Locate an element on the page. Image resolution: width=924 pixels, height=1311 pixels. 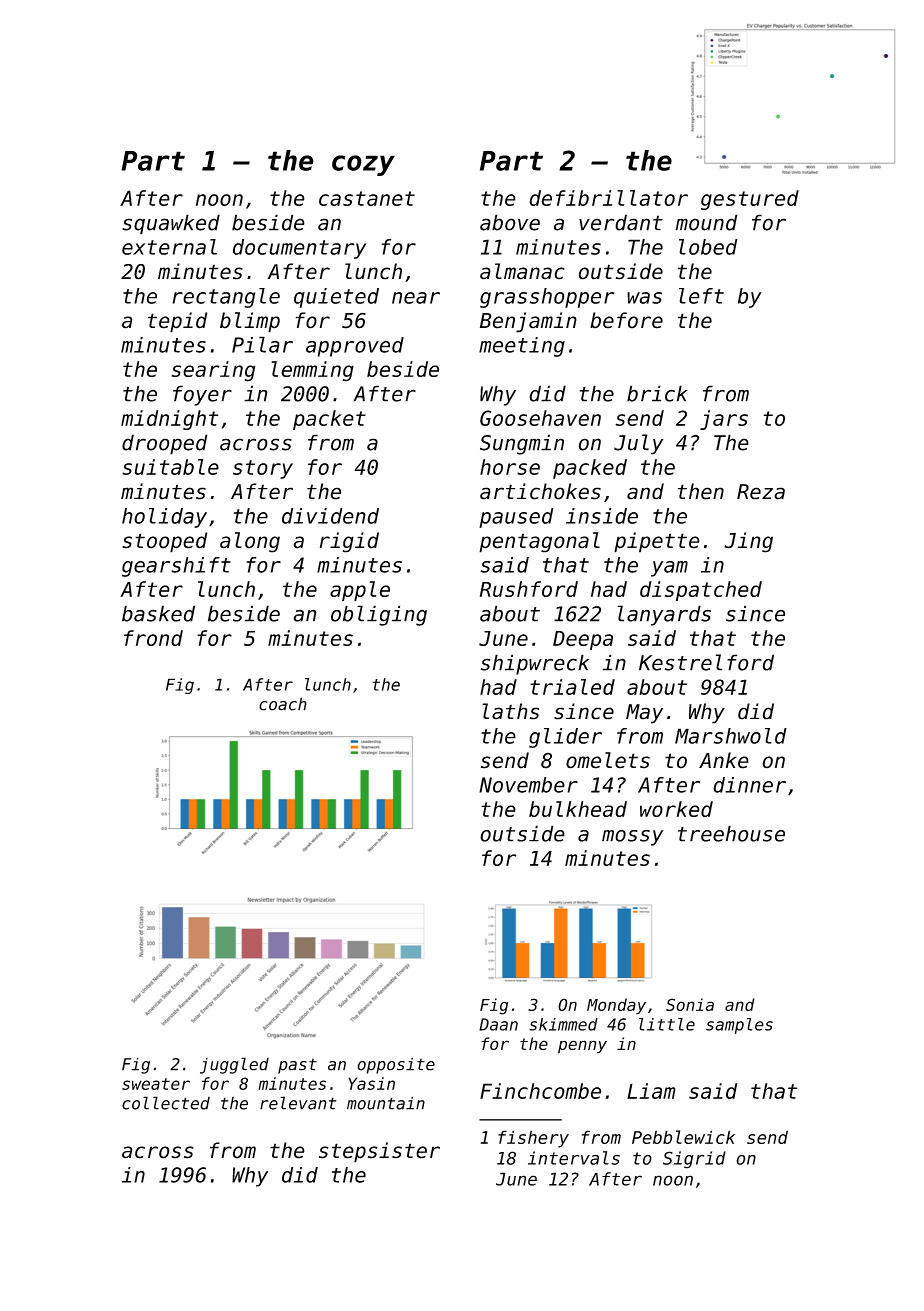
cozy is located at coordinates (363, 165).
